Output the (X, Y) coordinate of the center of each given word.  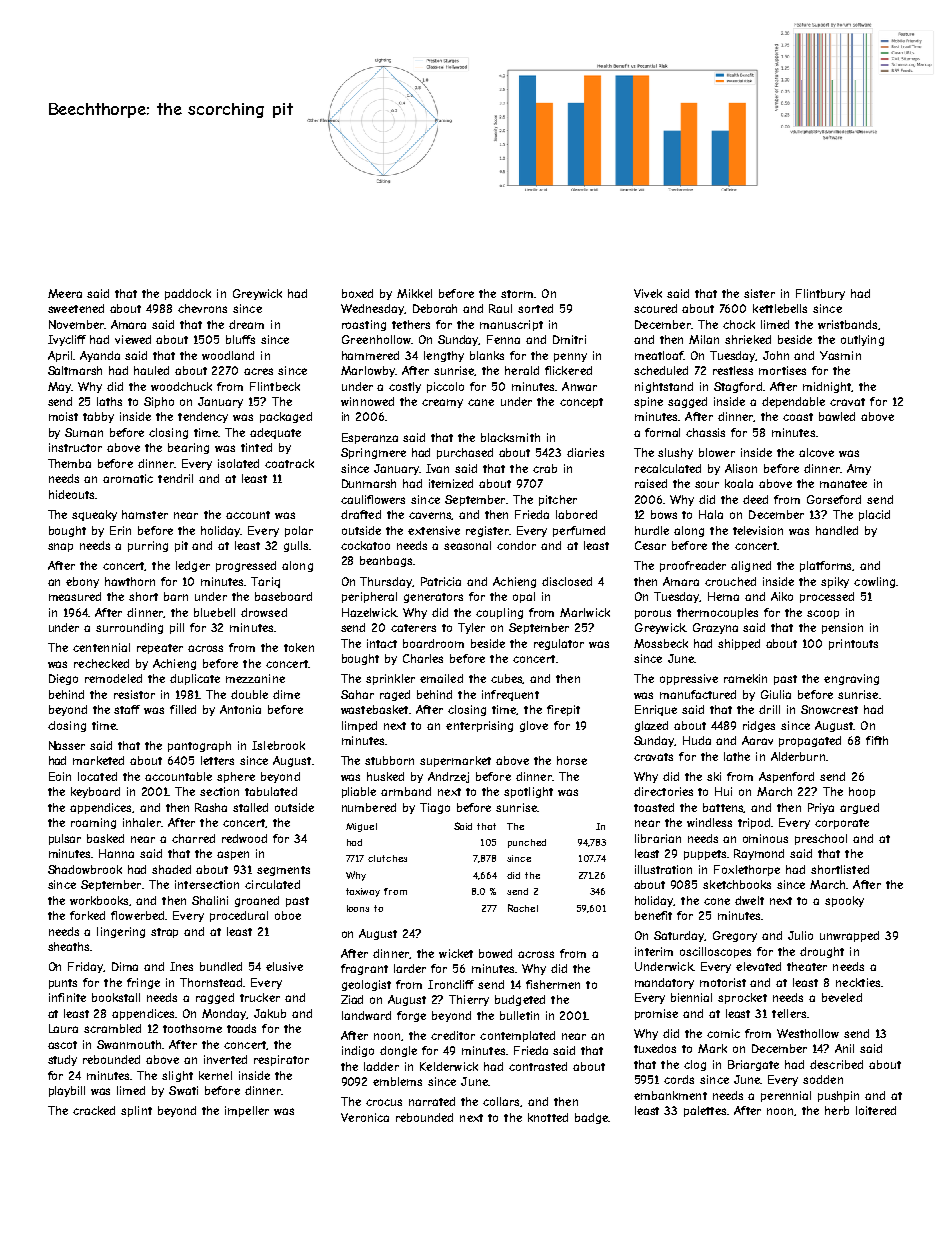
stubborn (389, 760)
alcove (816, 452)
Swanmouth (129, 1044)
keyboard (95, 792)
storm (517, 294)
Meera (65, 293)
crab (545, 468)
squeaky (94, 515)
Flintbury (820, 294)
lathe (737, 756)
